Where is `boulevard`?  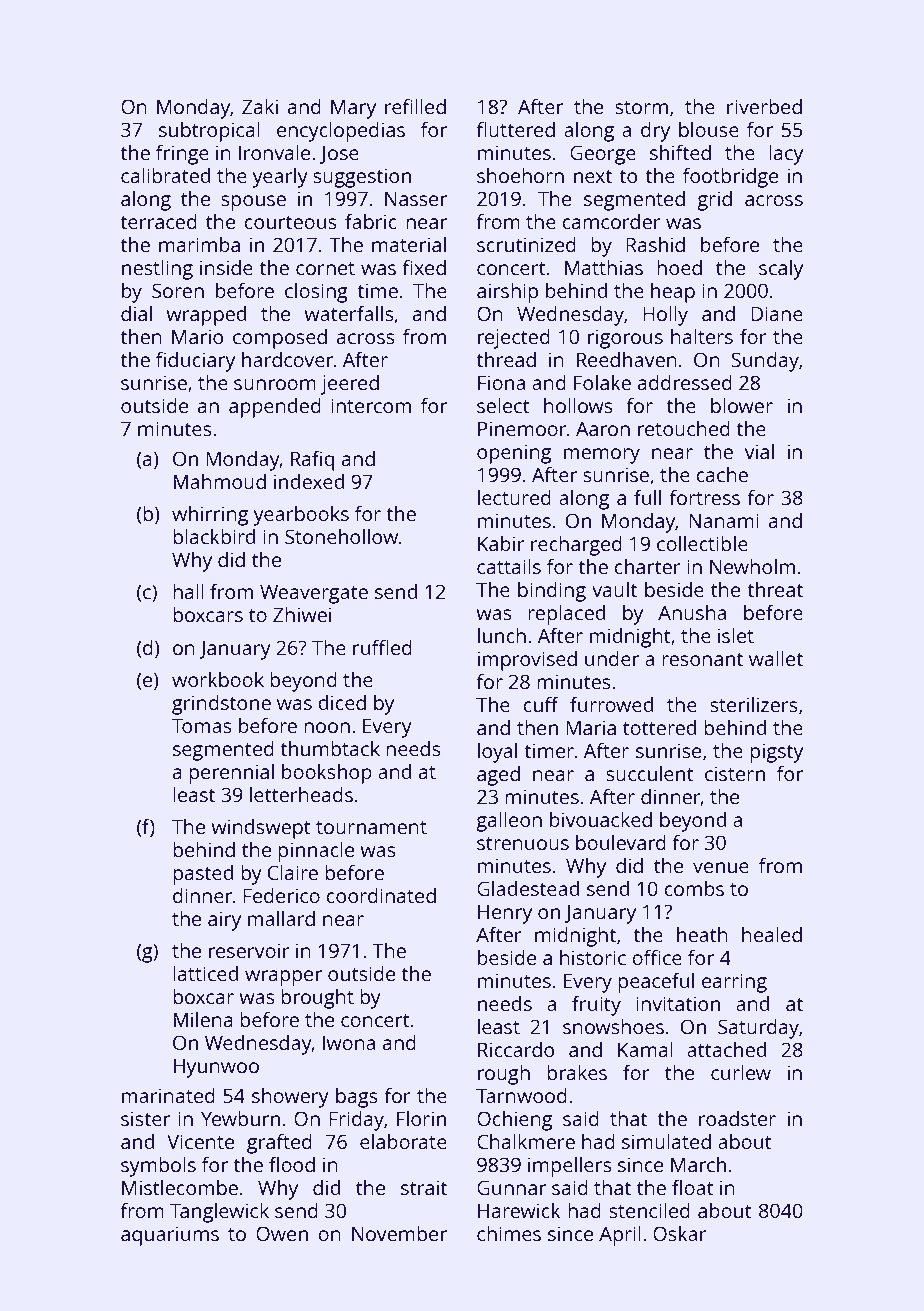
boulevard is located at coordinates (621, 842).
